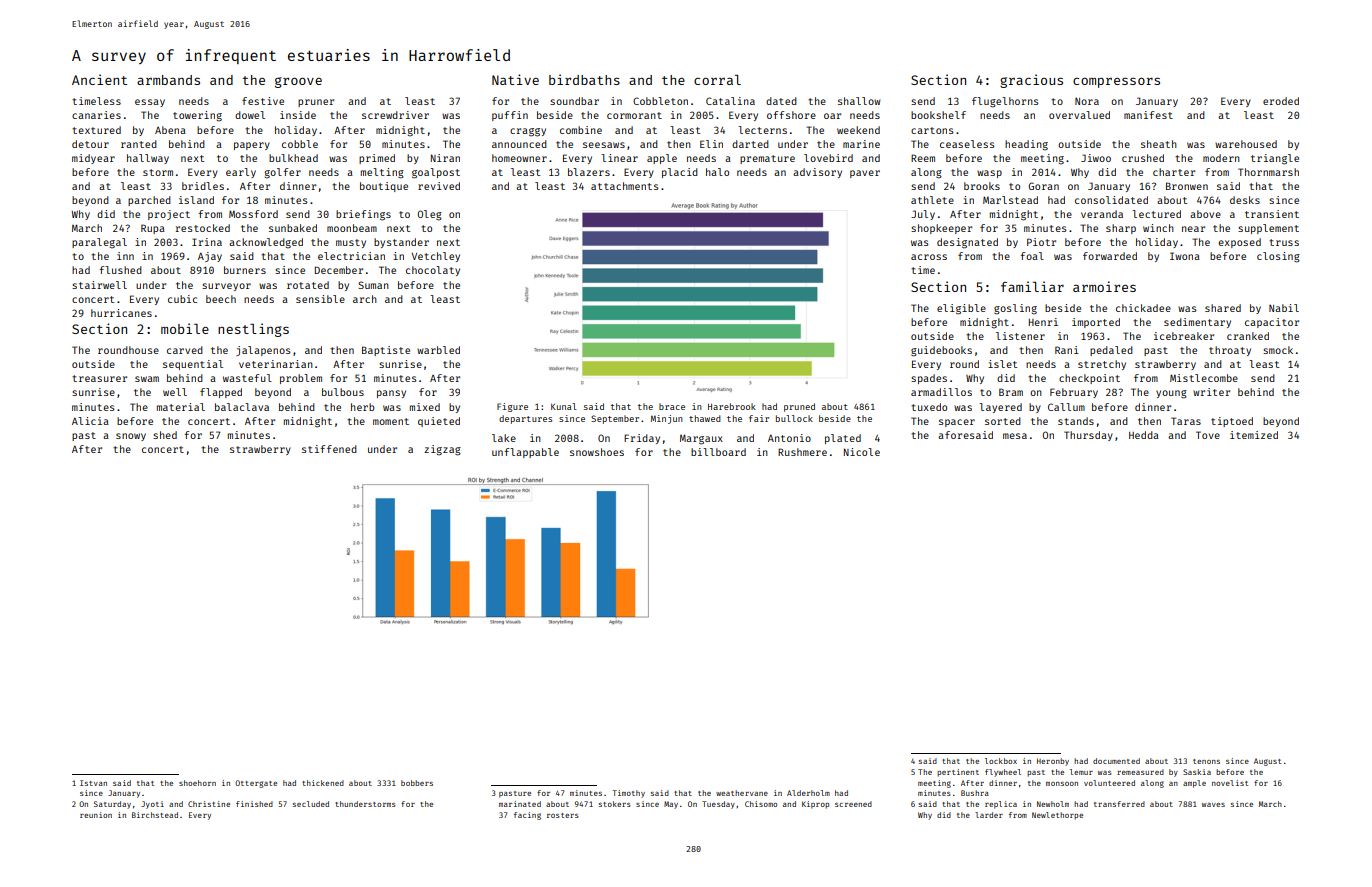  I want to click on snowy, so click(131, 437).
